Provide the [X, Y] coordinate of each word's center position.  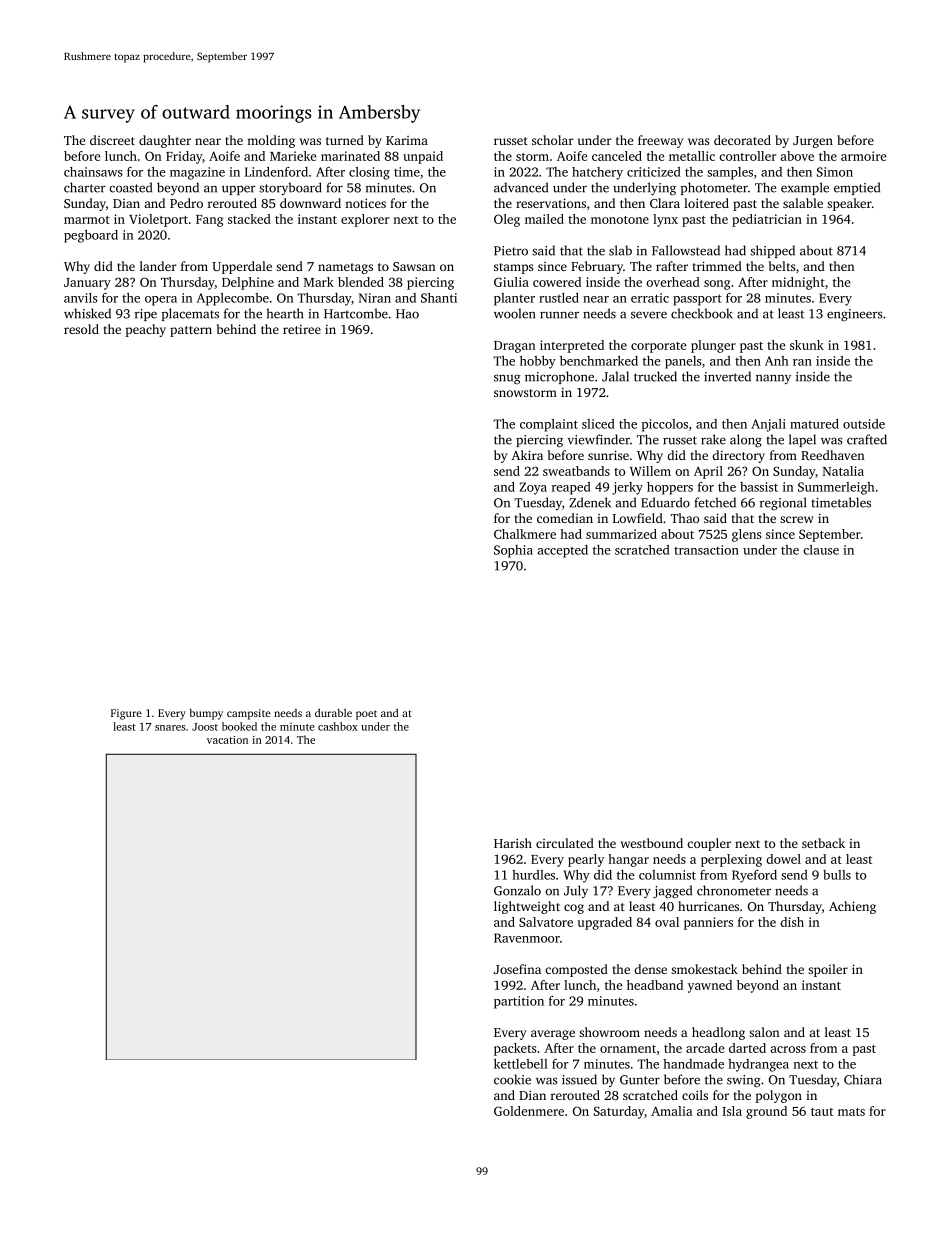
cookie [512, 1079]
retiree [302, 329]
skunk [807, 345]
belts [782, 266]
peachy [145, 330]
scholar [553, 140]
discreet [112, 140]
